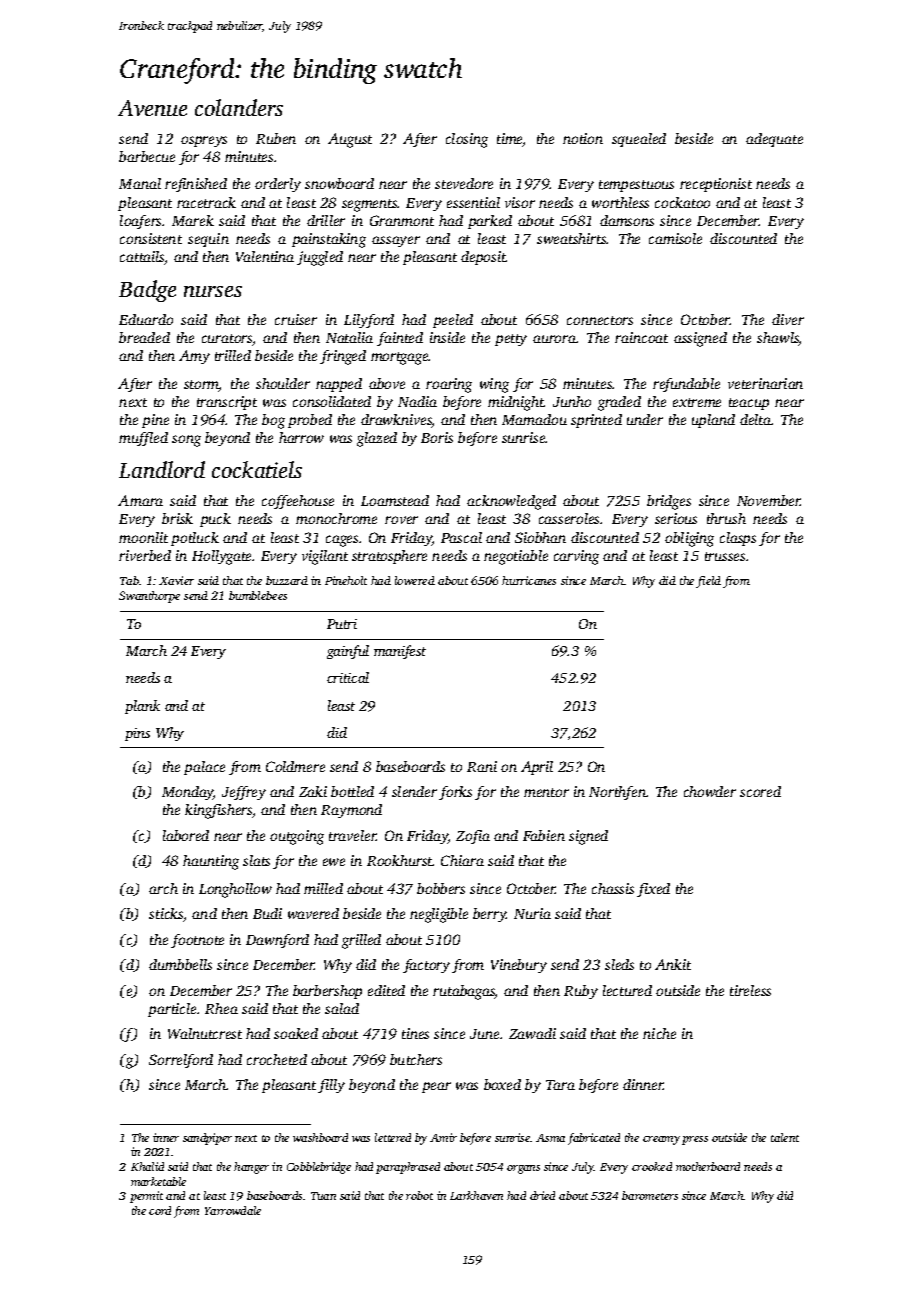 This page has width=924, height=1314. I want to click on tireless, so click(750, 990).
